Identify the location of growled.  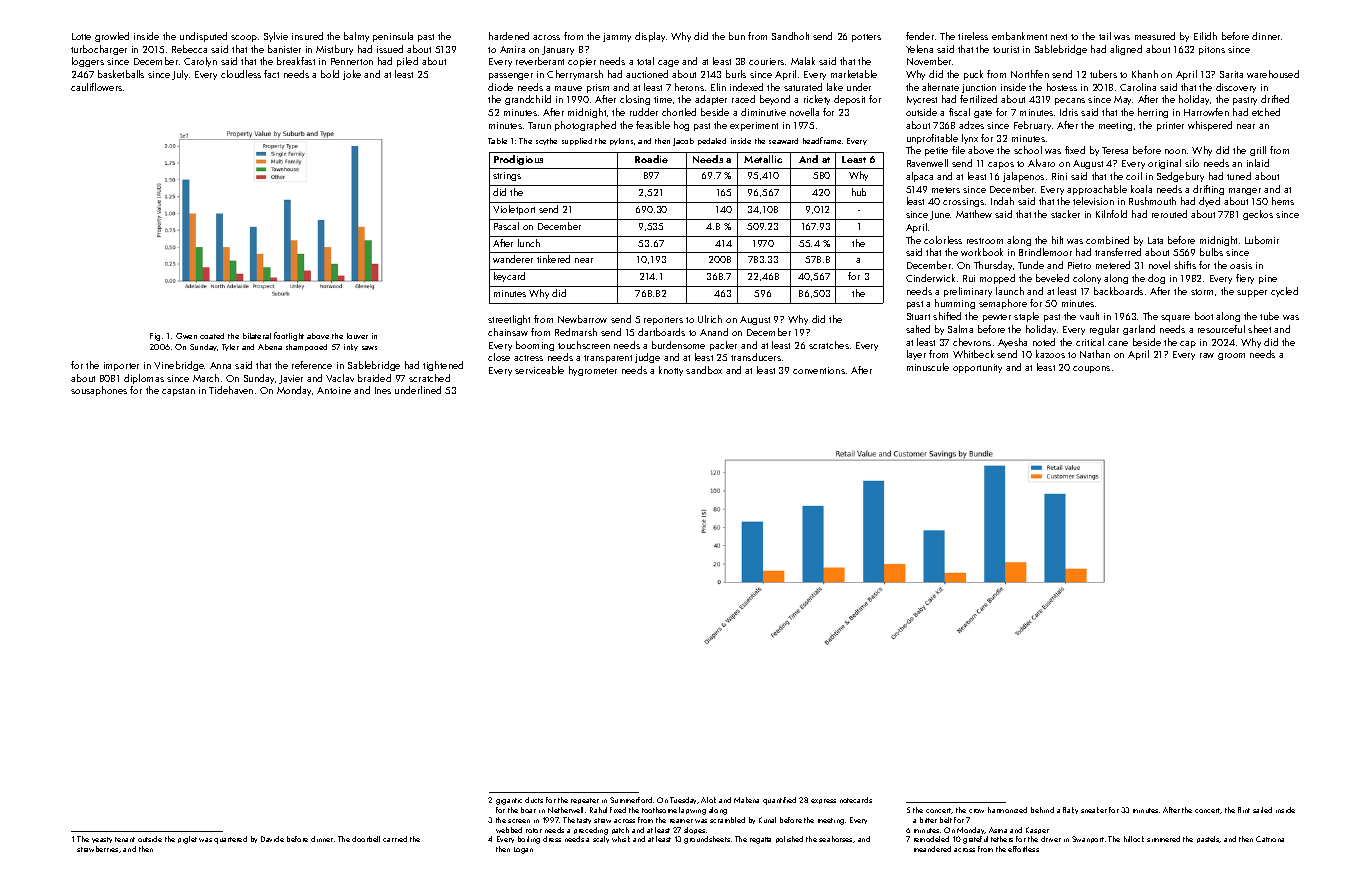
(112, 37).
